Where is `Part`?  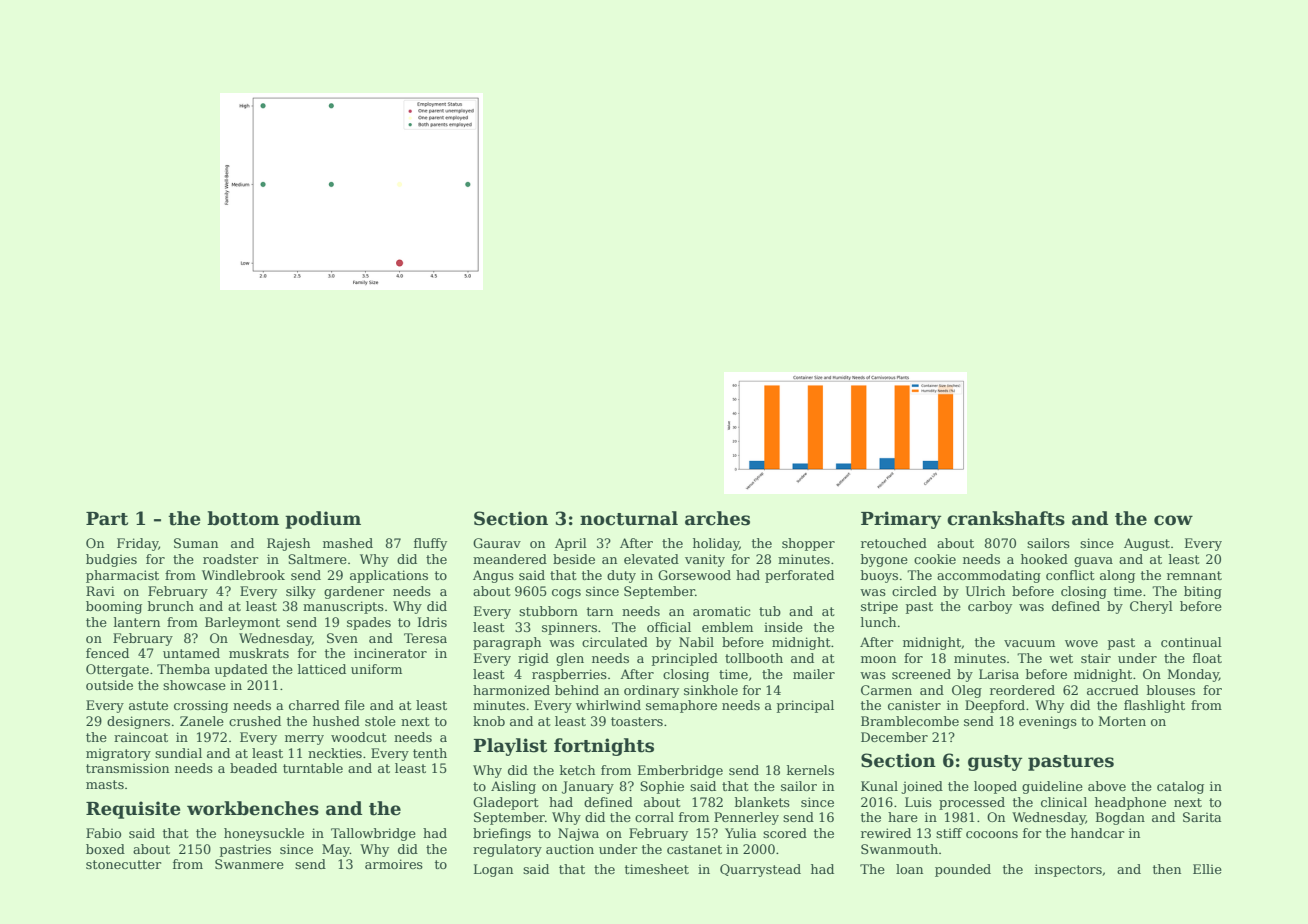
Part is located at coordinates (107, 519).
